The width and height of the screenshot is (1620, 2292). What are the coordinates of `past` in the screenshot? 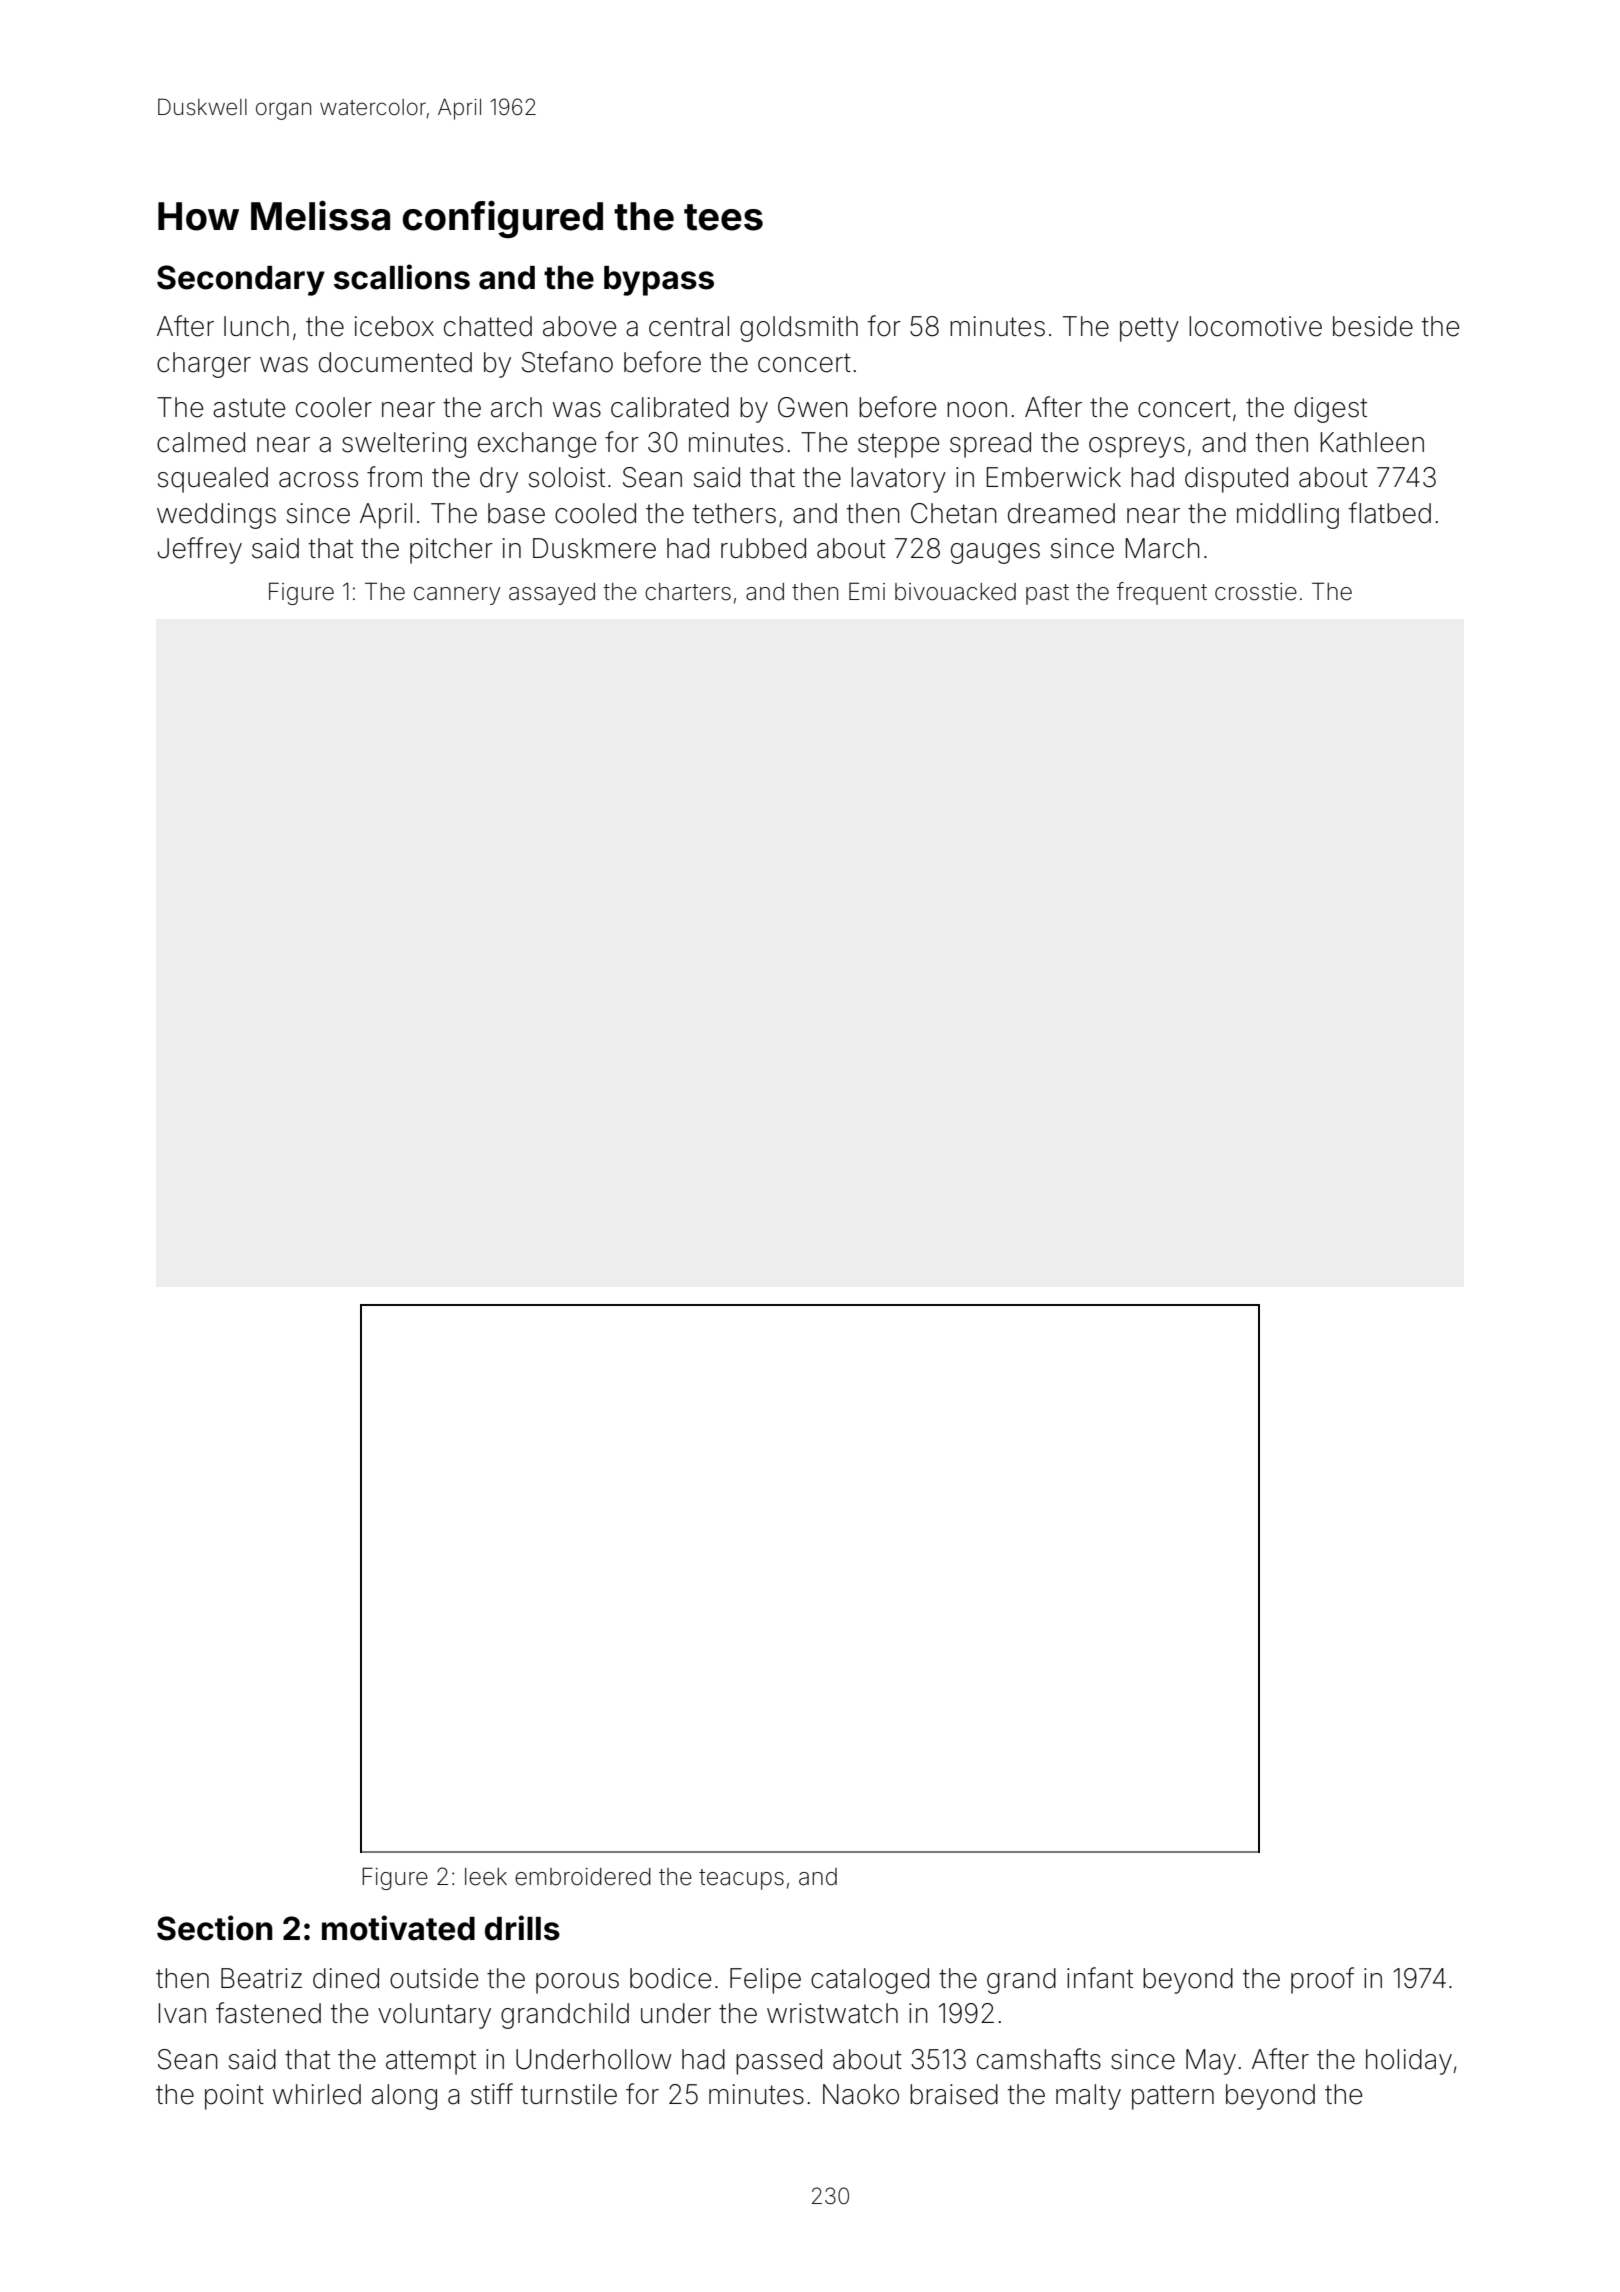 It's located at (1047, 594).
